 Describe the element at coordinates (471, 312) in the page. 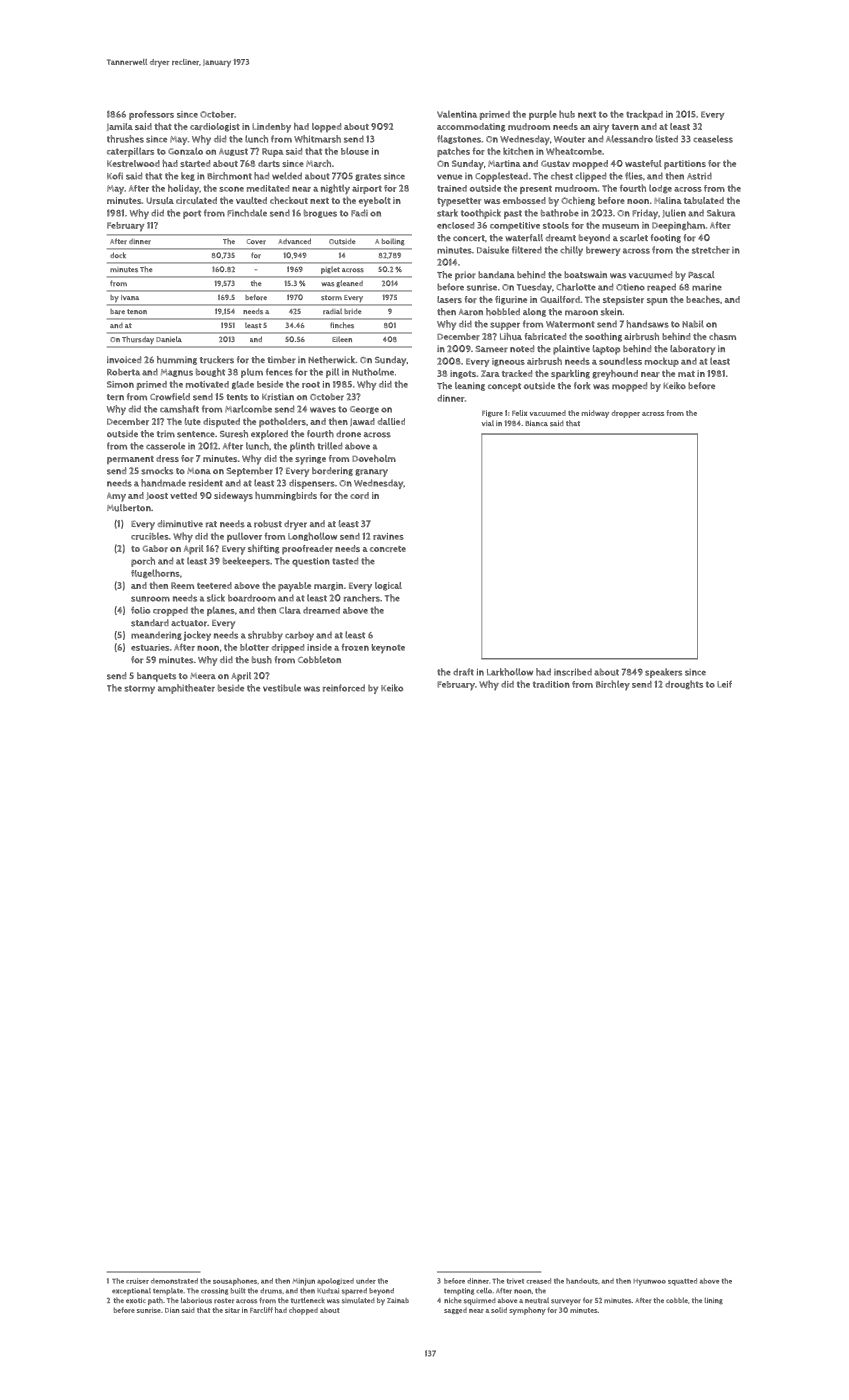

I see `Aaron` at that location.
